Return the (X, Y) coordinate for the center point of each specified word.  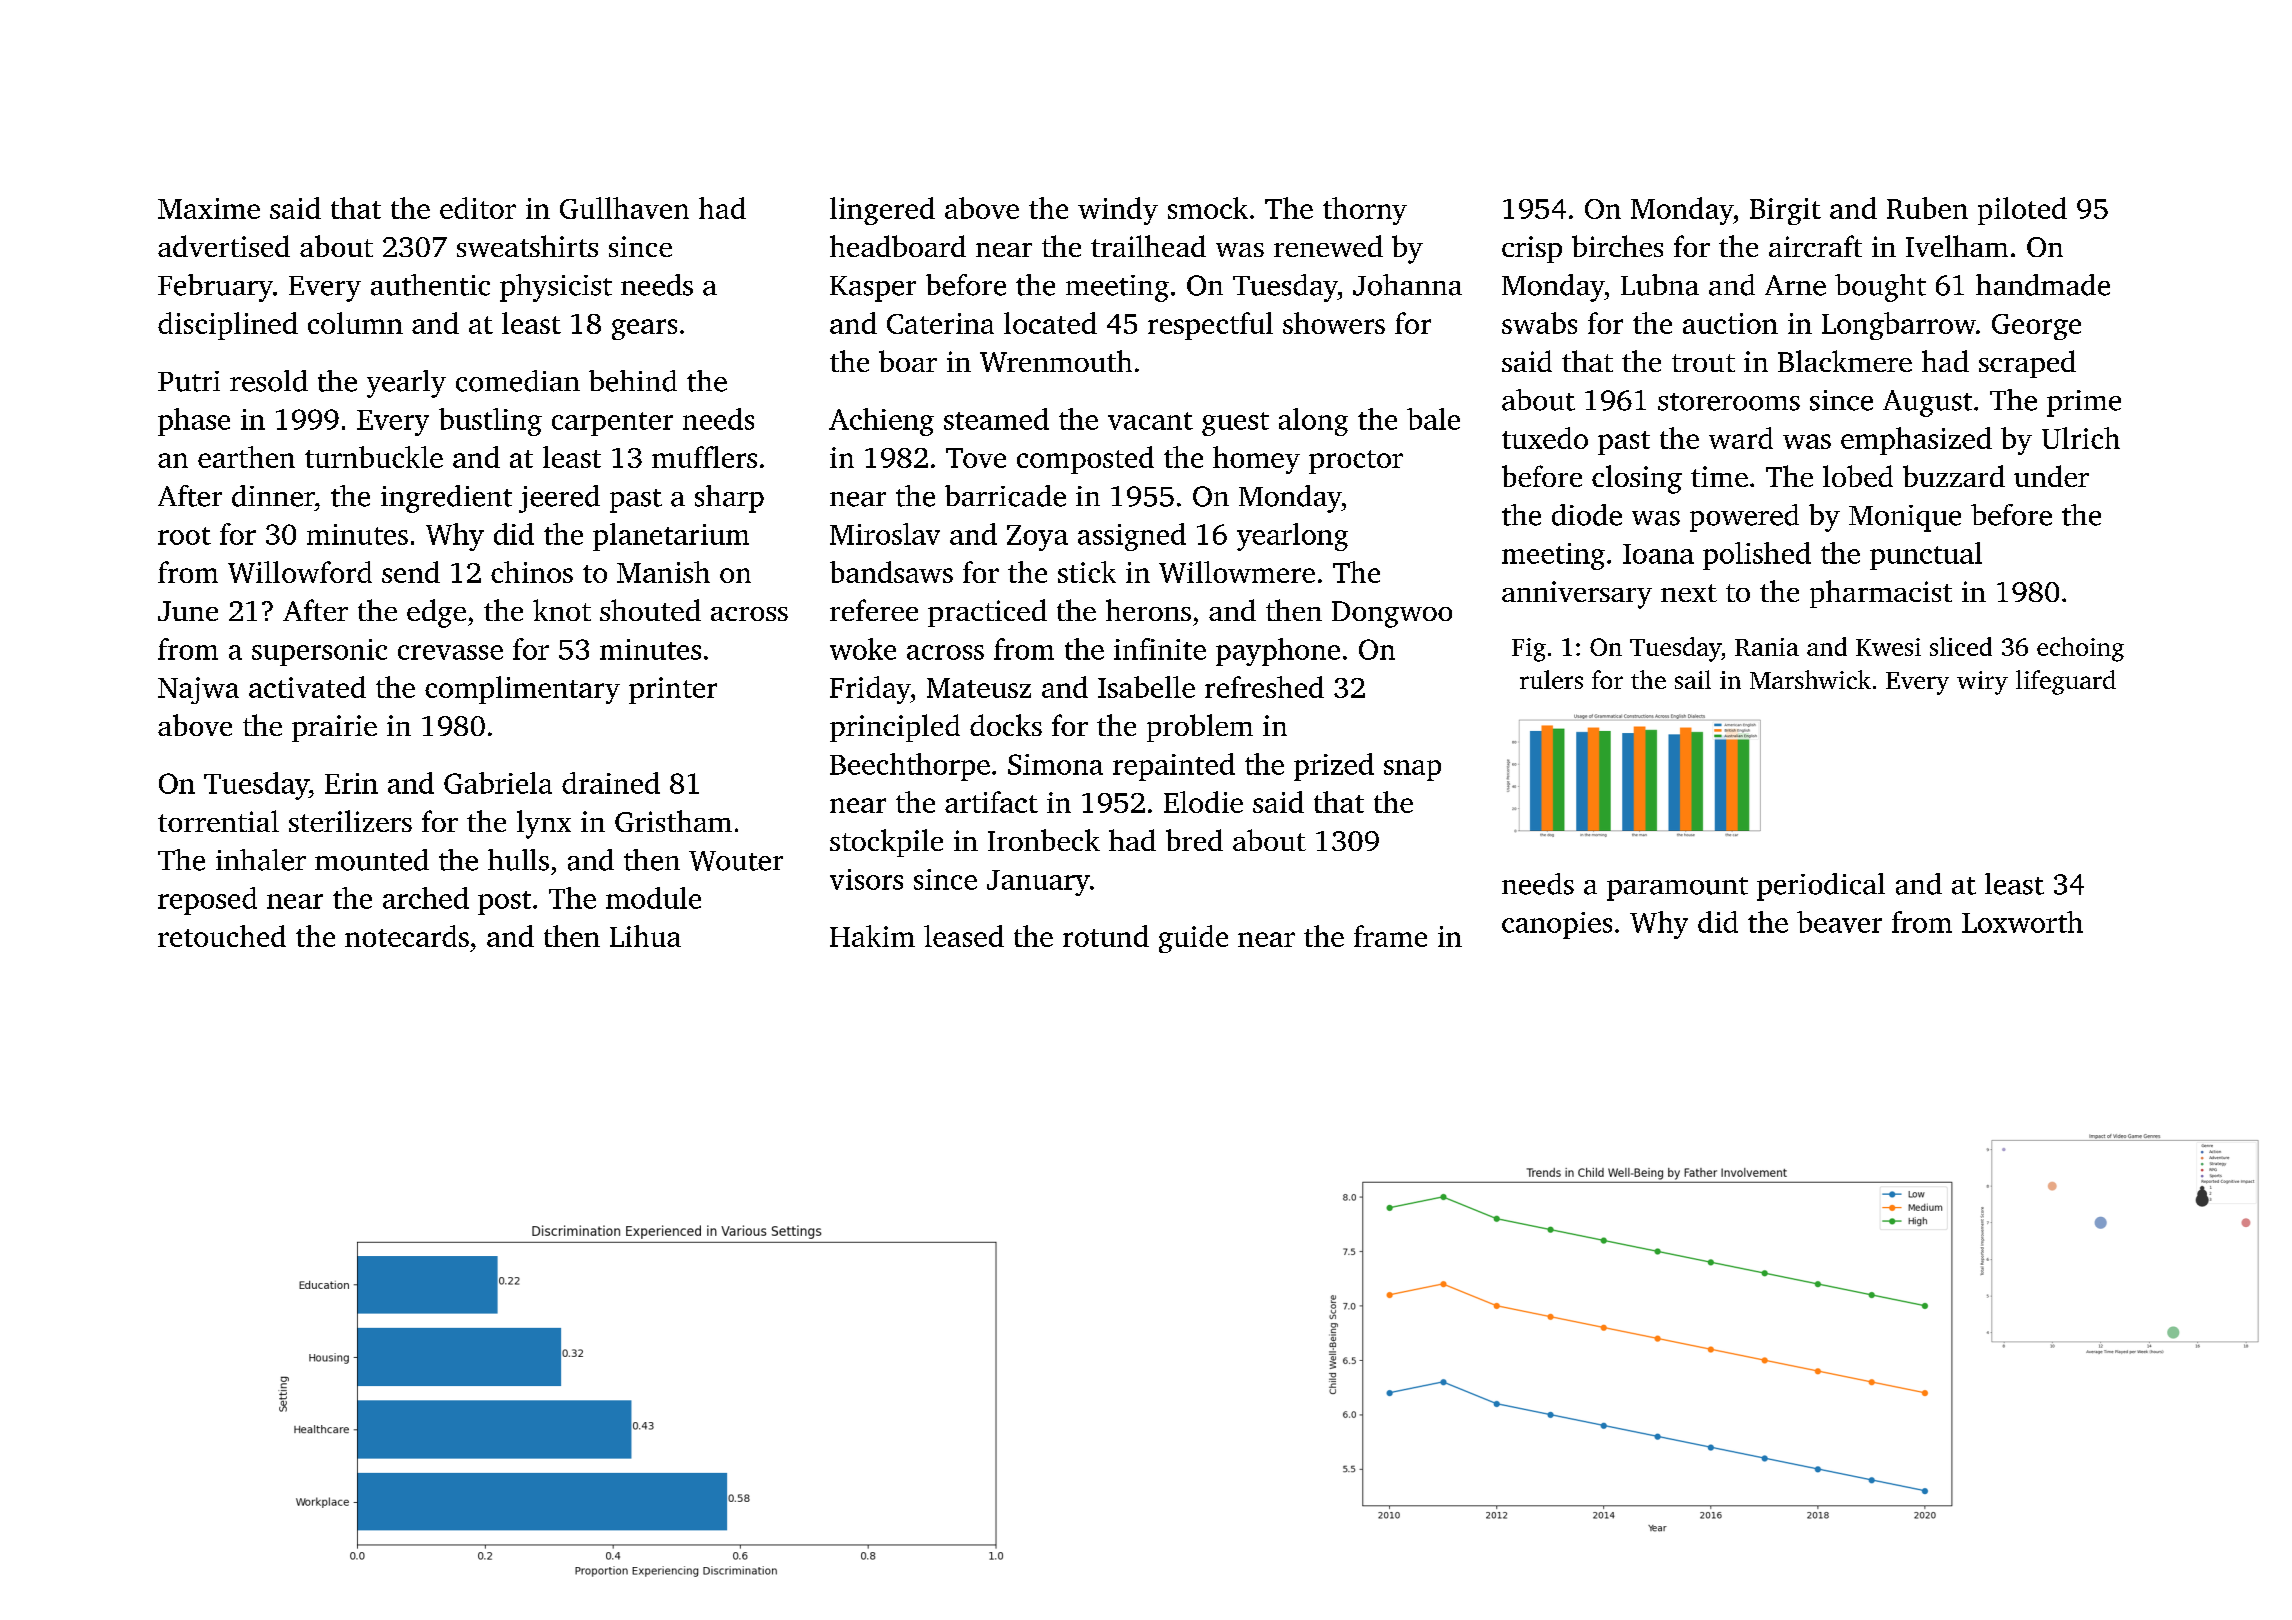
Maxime (209, 208)
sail (1693, 679)
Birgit (1785, 211)
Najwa (198, 690)
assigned (1132, 537)
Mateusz (979, 688)
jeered (559, 499)
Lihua (645, 936)
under (2051, 476)
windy (1118, 211)
